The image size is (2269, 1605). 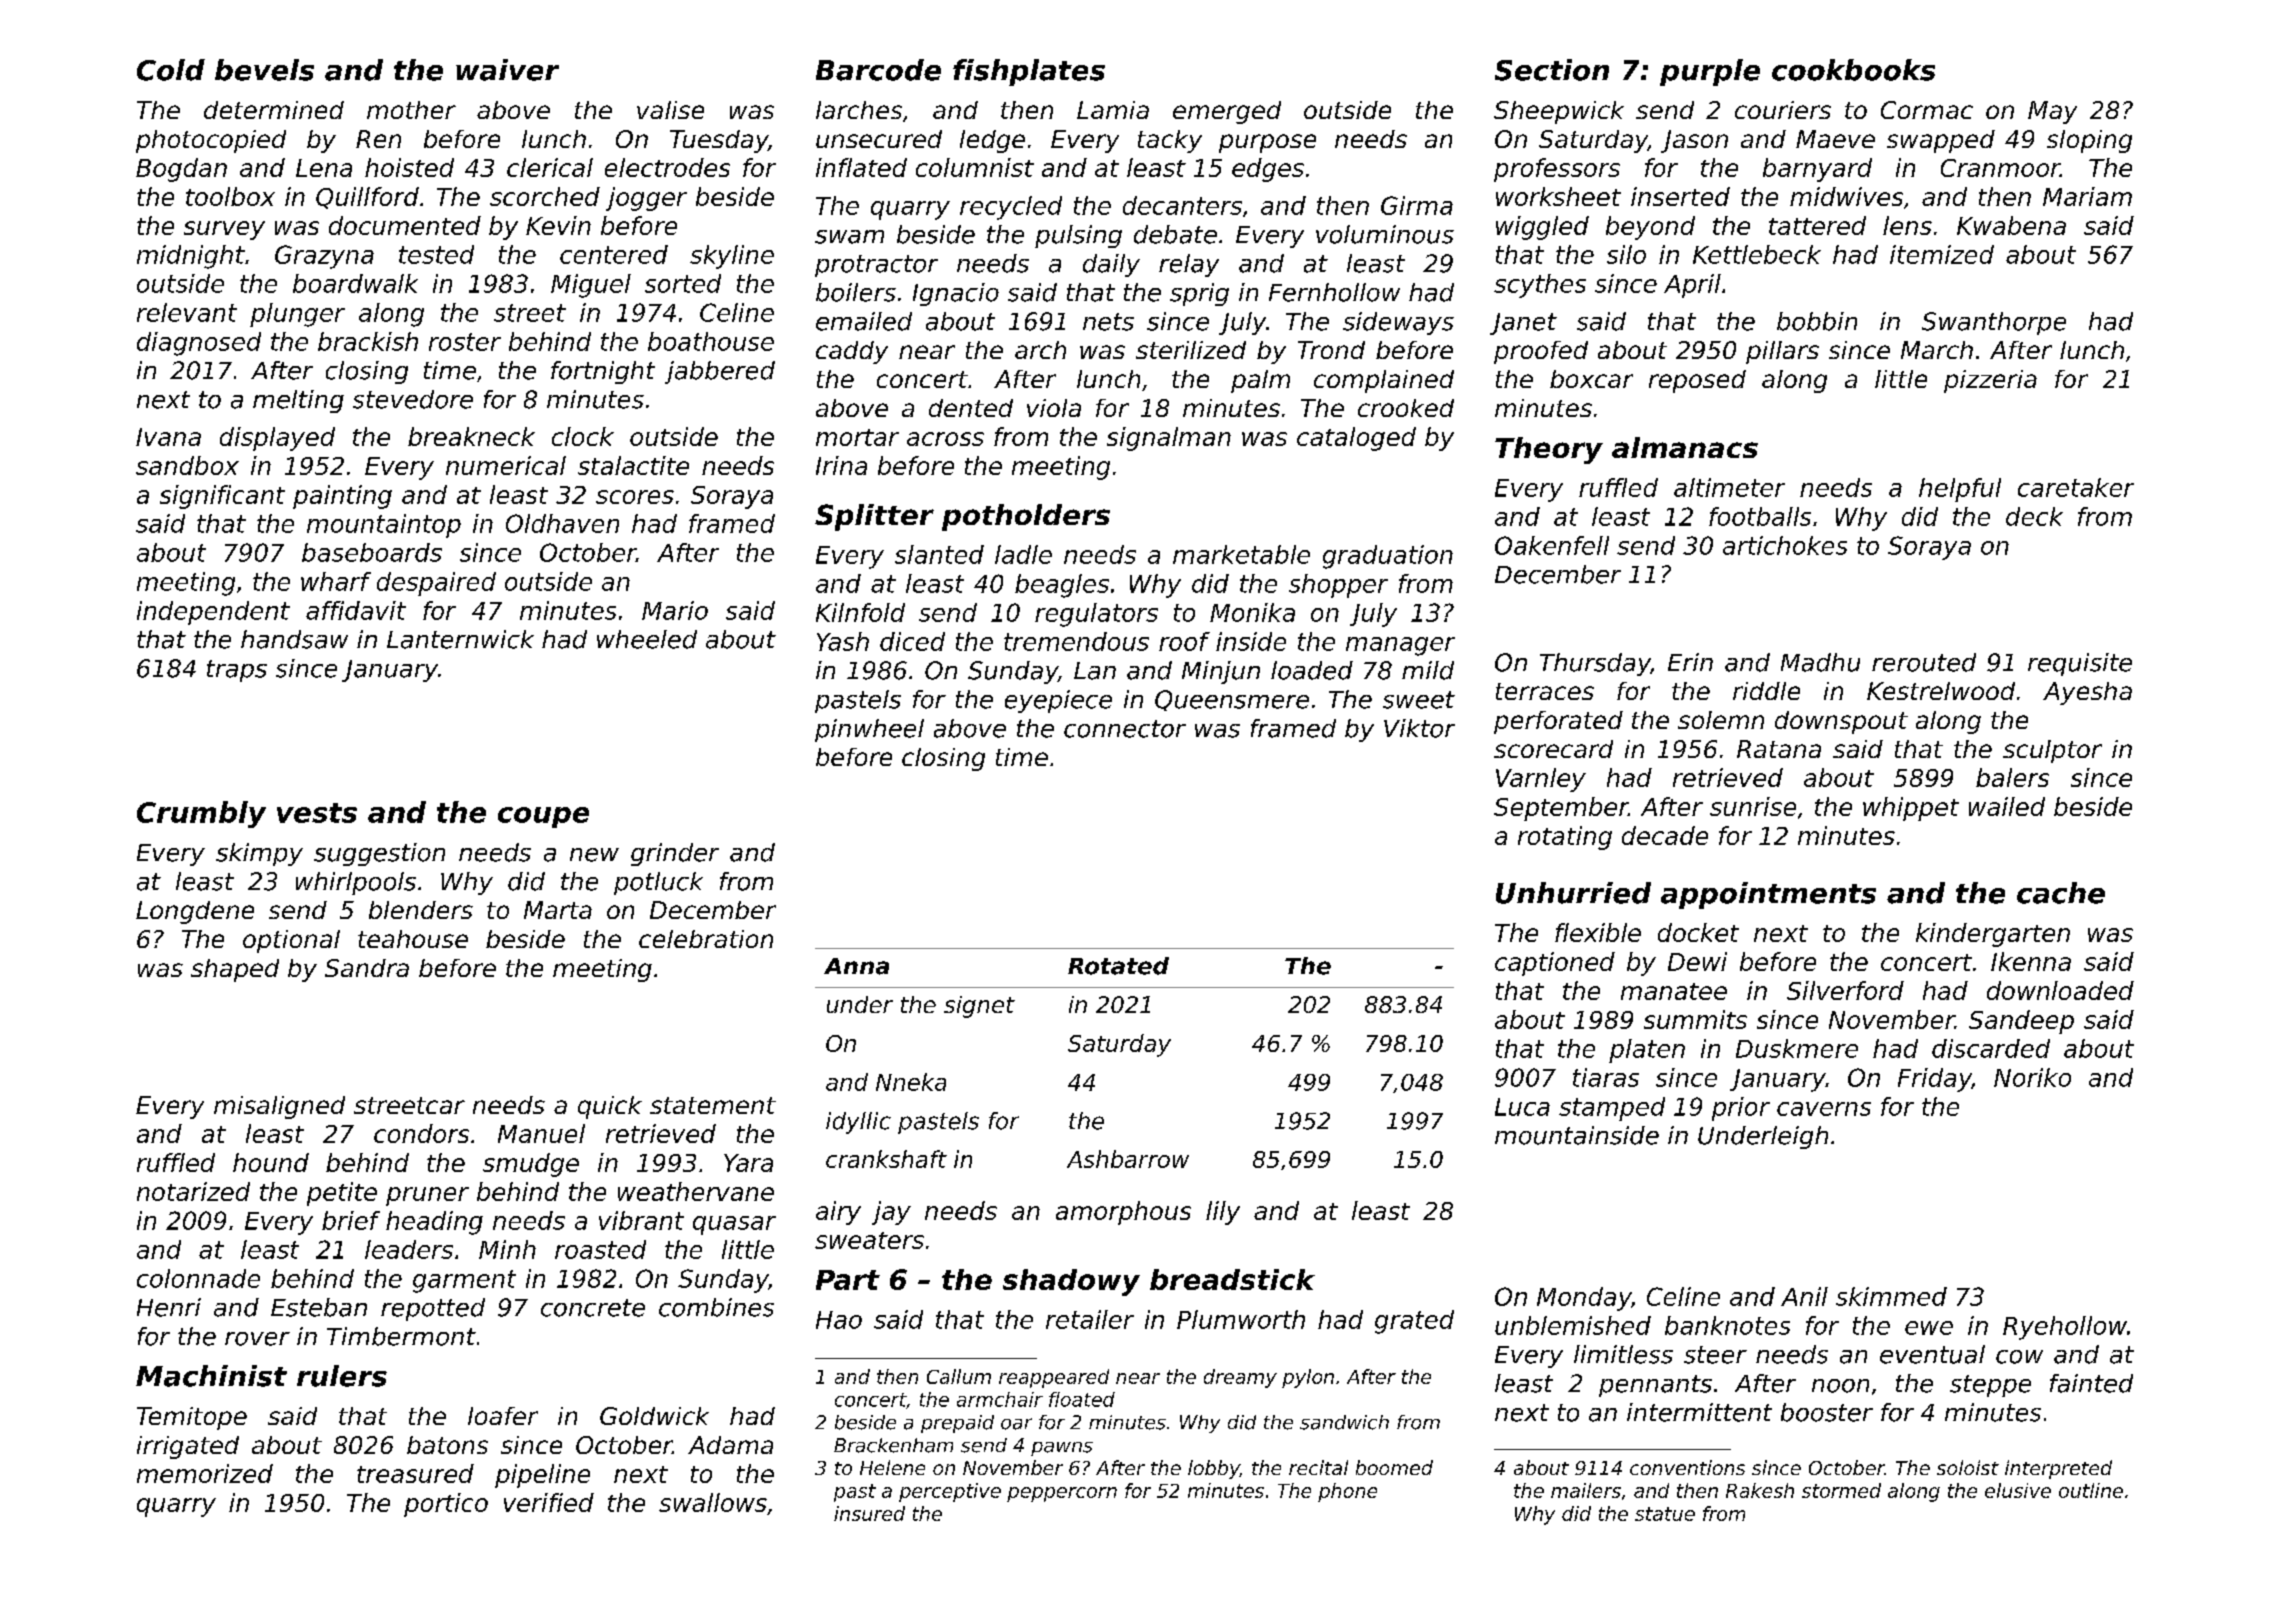 I want to click on Swanthorpe, so click(x=1994, y=323).
